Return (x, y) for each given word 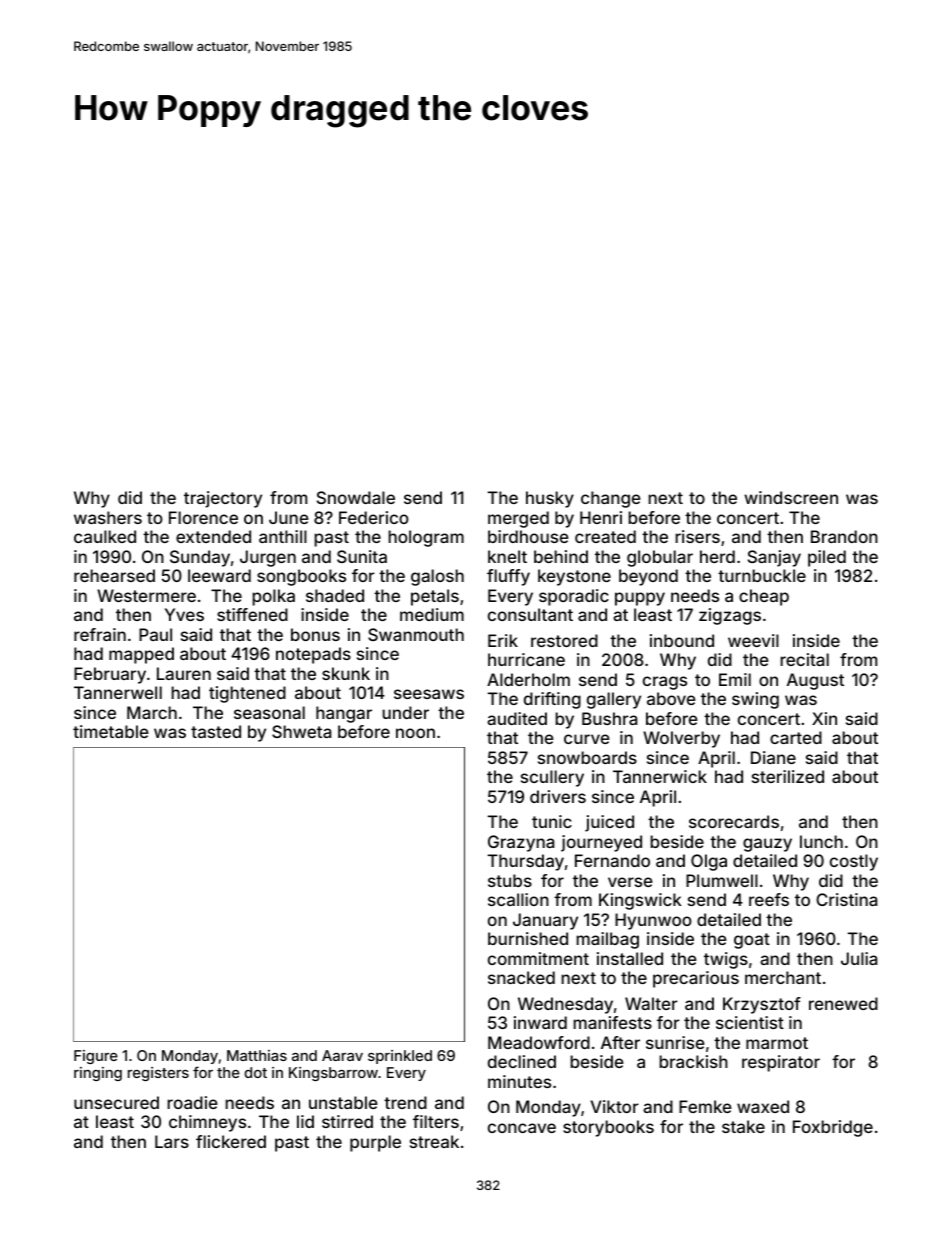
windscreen (791, 497)
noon (415, 733)
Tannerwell (118, 692)
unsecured (116, 1102)
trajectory (223, 499)
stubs (510, 880)
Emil (735, 679)
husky (550, 499)
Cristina (846, 899)
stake (743, 1126)
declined (522, 1061)
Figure (96, 1057)
